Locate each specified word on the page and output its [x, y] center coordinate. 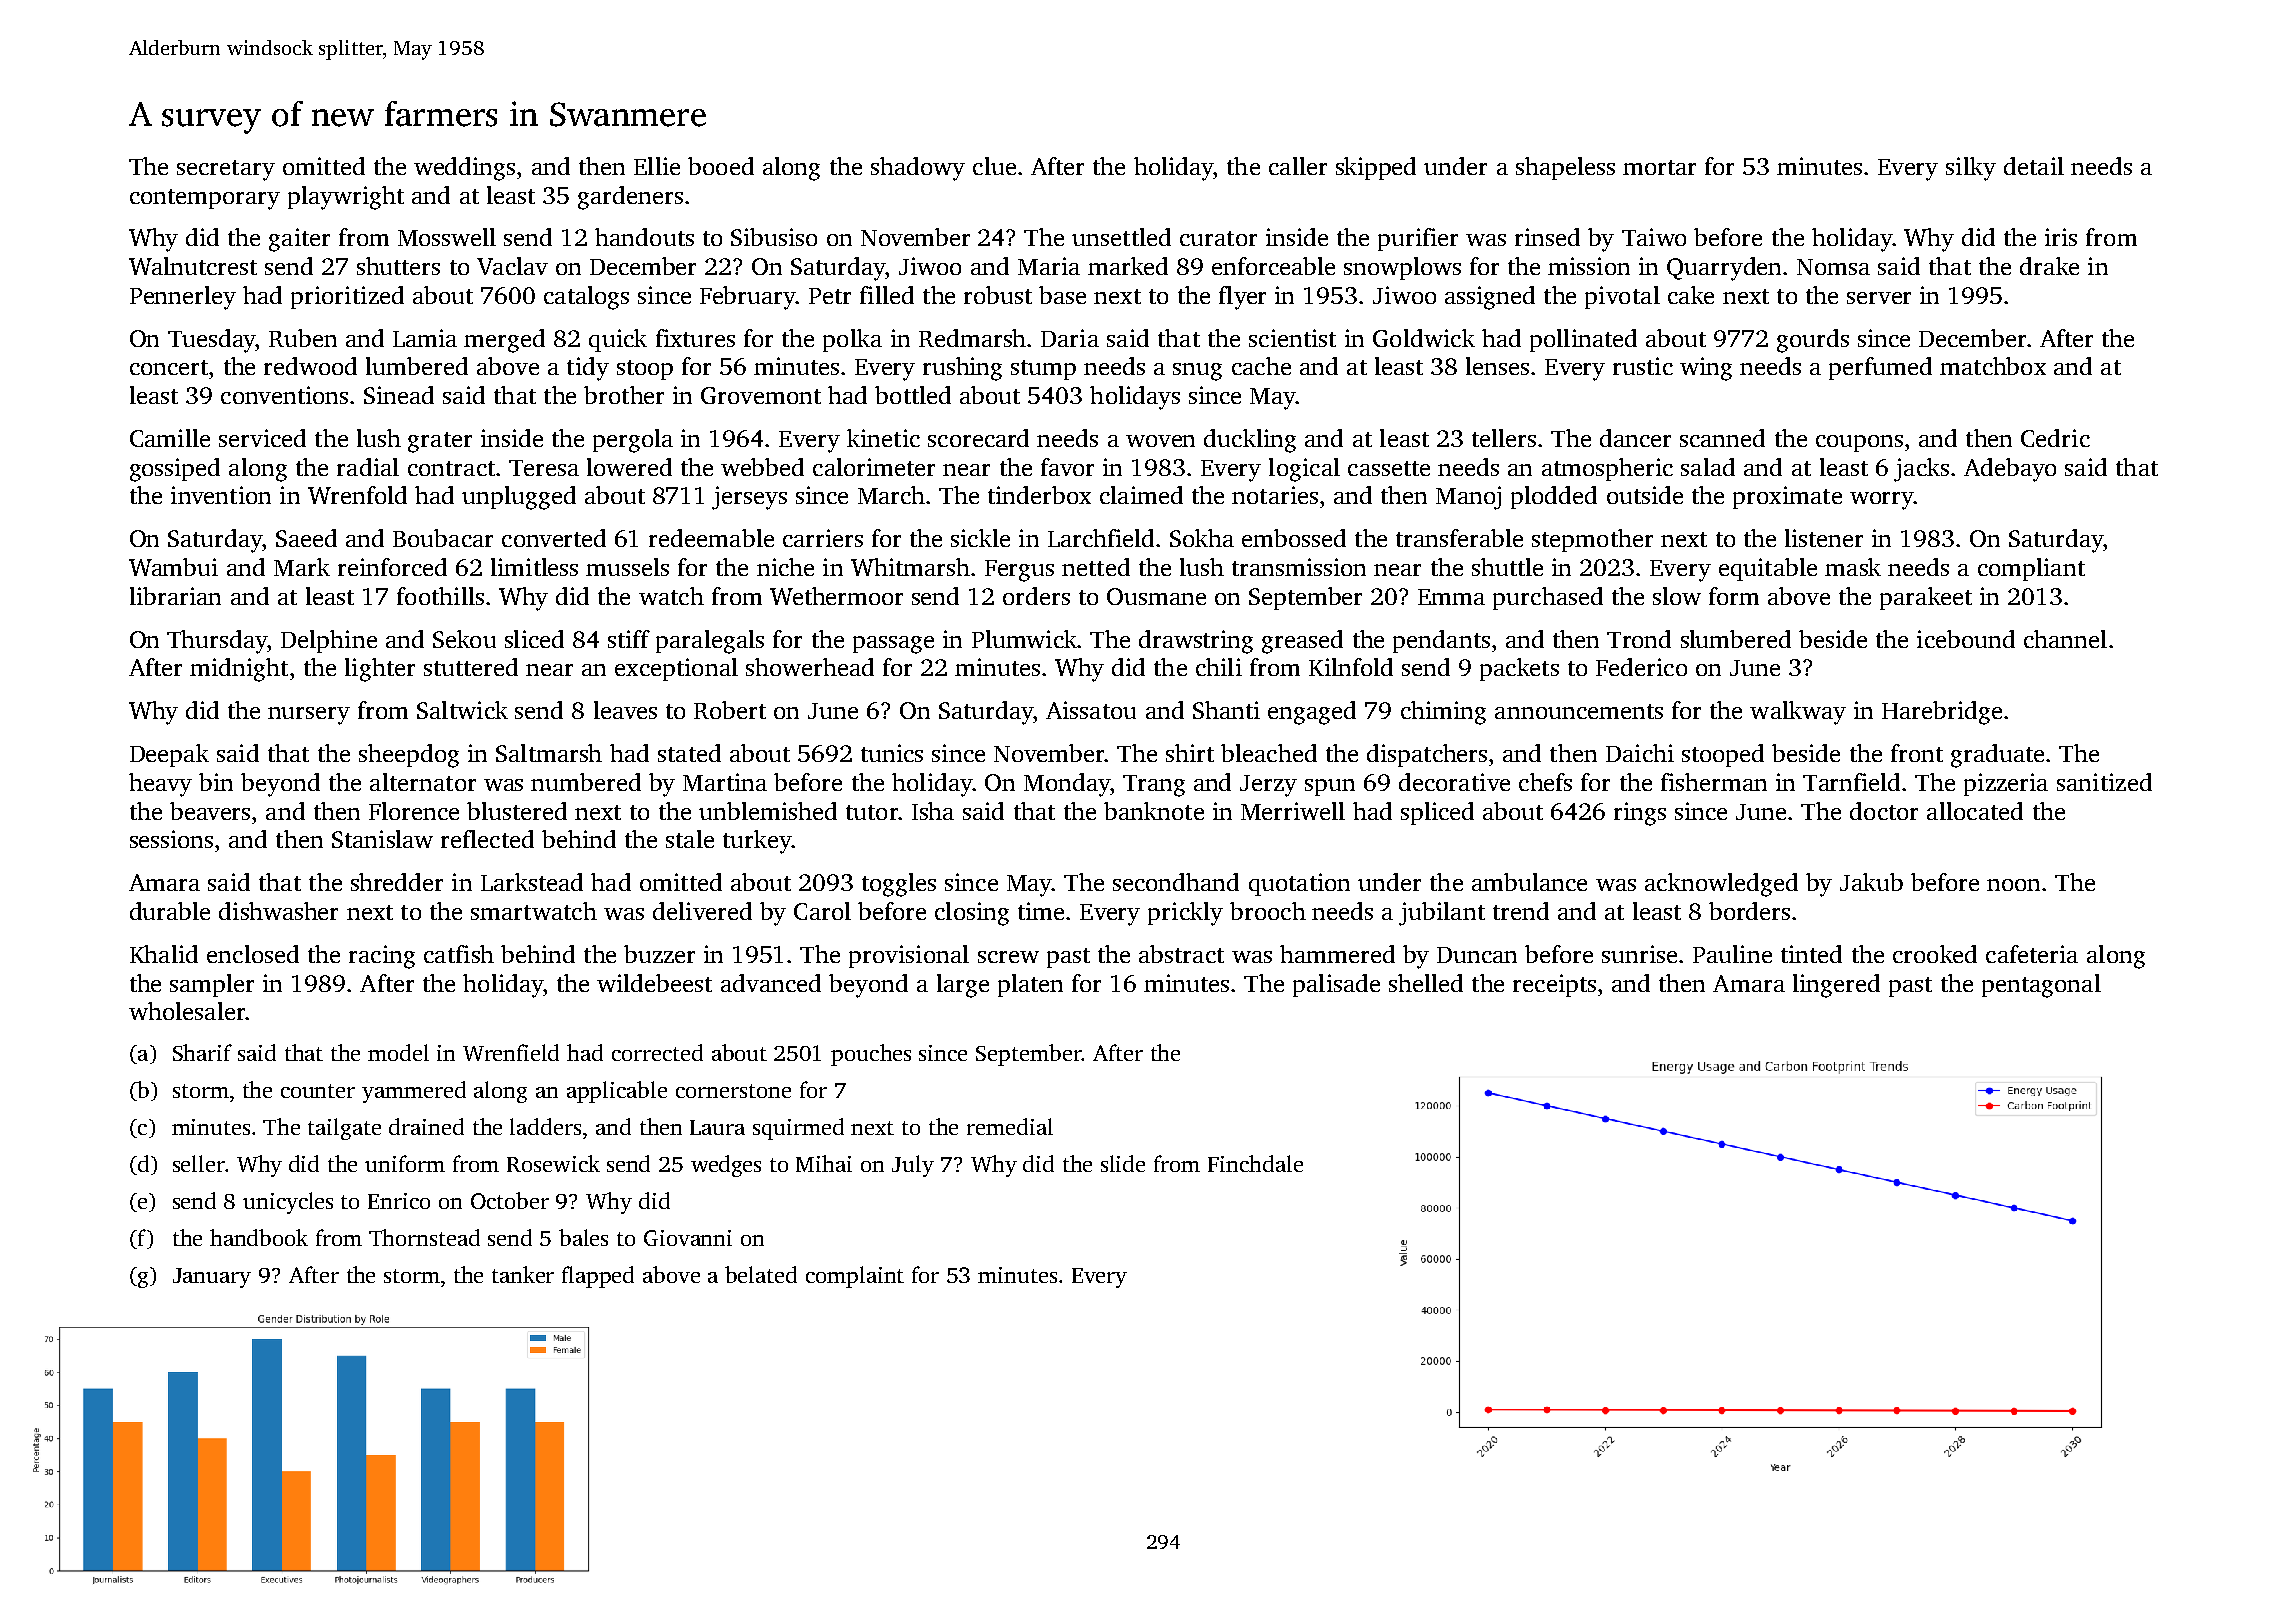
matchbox [1993, 366]
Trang [1154, 786]
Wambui [173, 567]
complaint [855, 1277]
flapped [598, 1277]
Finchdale [1255, 1163]
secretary [226, 170]
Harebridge [1942, 713]
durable [170, 911]
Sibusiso [774, 237]
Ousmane [1156, 596]
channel [2065, 639]
